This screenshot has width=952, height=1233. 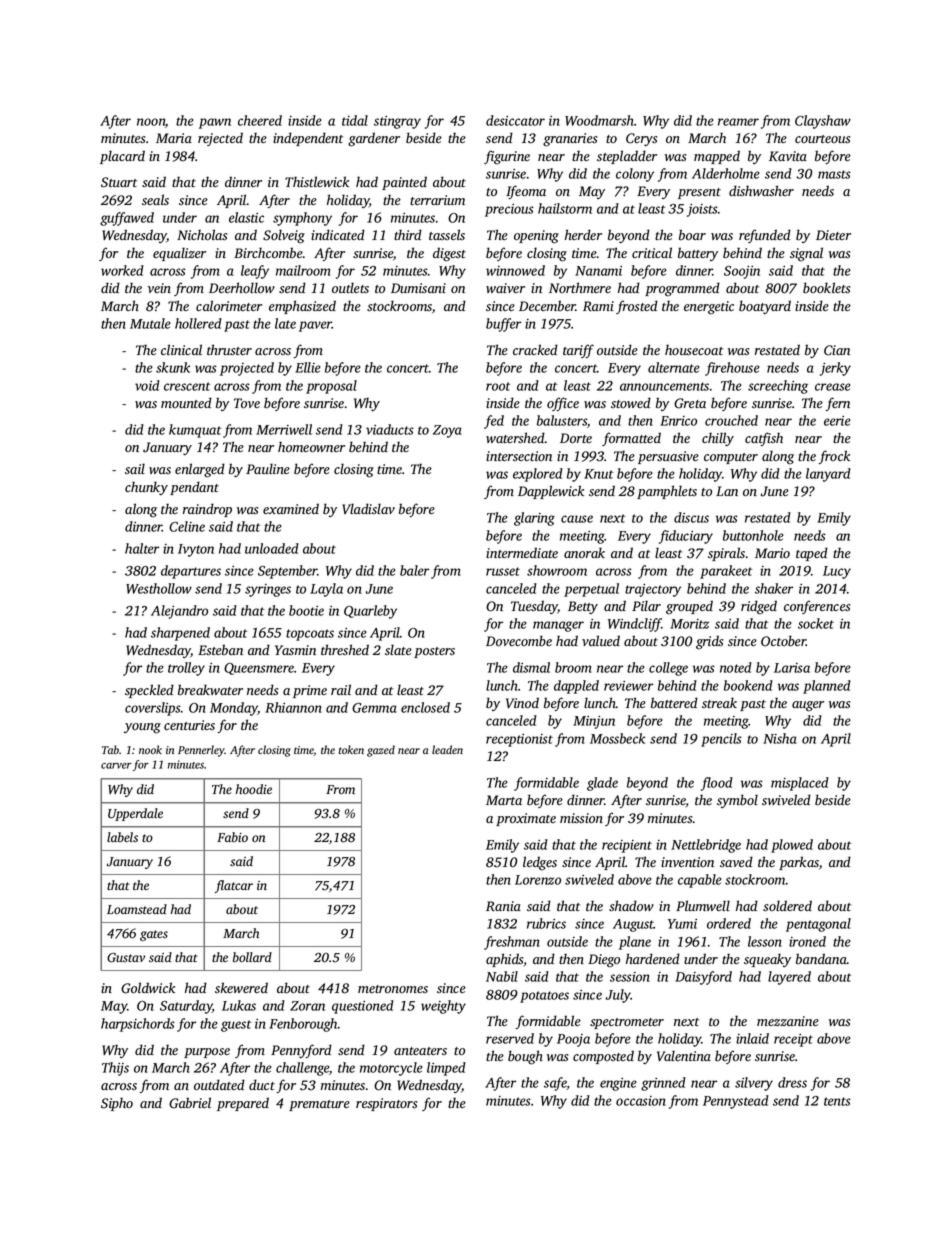 What do you see at coordinates (691, 517) in the screenshot?
I see `discus` at bounding box center [691, 517].
